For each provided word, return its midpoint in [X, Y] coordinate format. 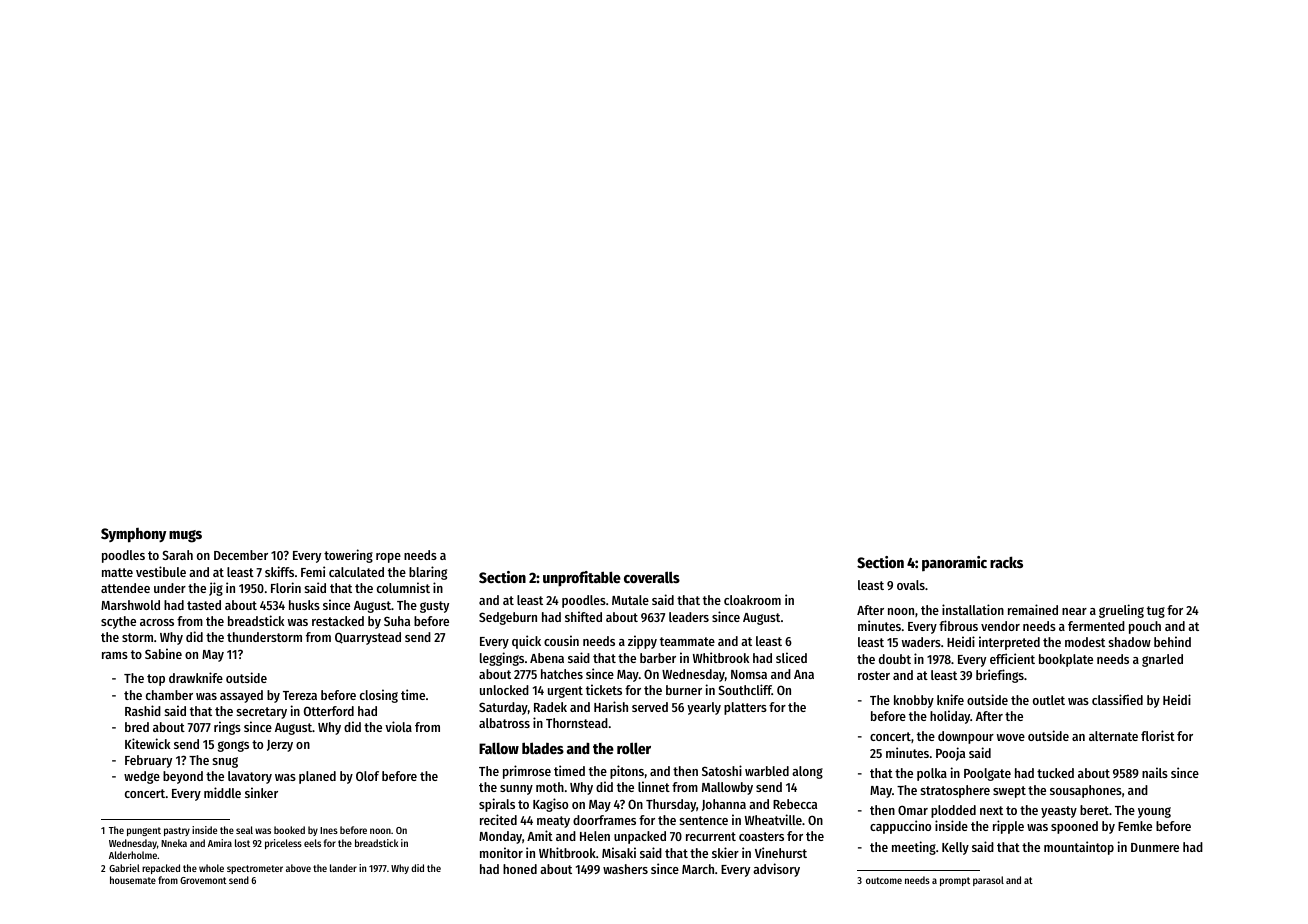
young [1154, 812]
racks [1006, 562]
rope [388, 558]
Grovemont [203, 880]
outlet [1049, 700]
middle [222, 792]
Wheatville [773, 819]
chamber [169, 695]
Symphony [133, 535]
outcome [884, 880]
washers [625, 869]
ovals [911, 585]
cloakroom [752, 600]
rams [115, 655]
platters [745, 708]
